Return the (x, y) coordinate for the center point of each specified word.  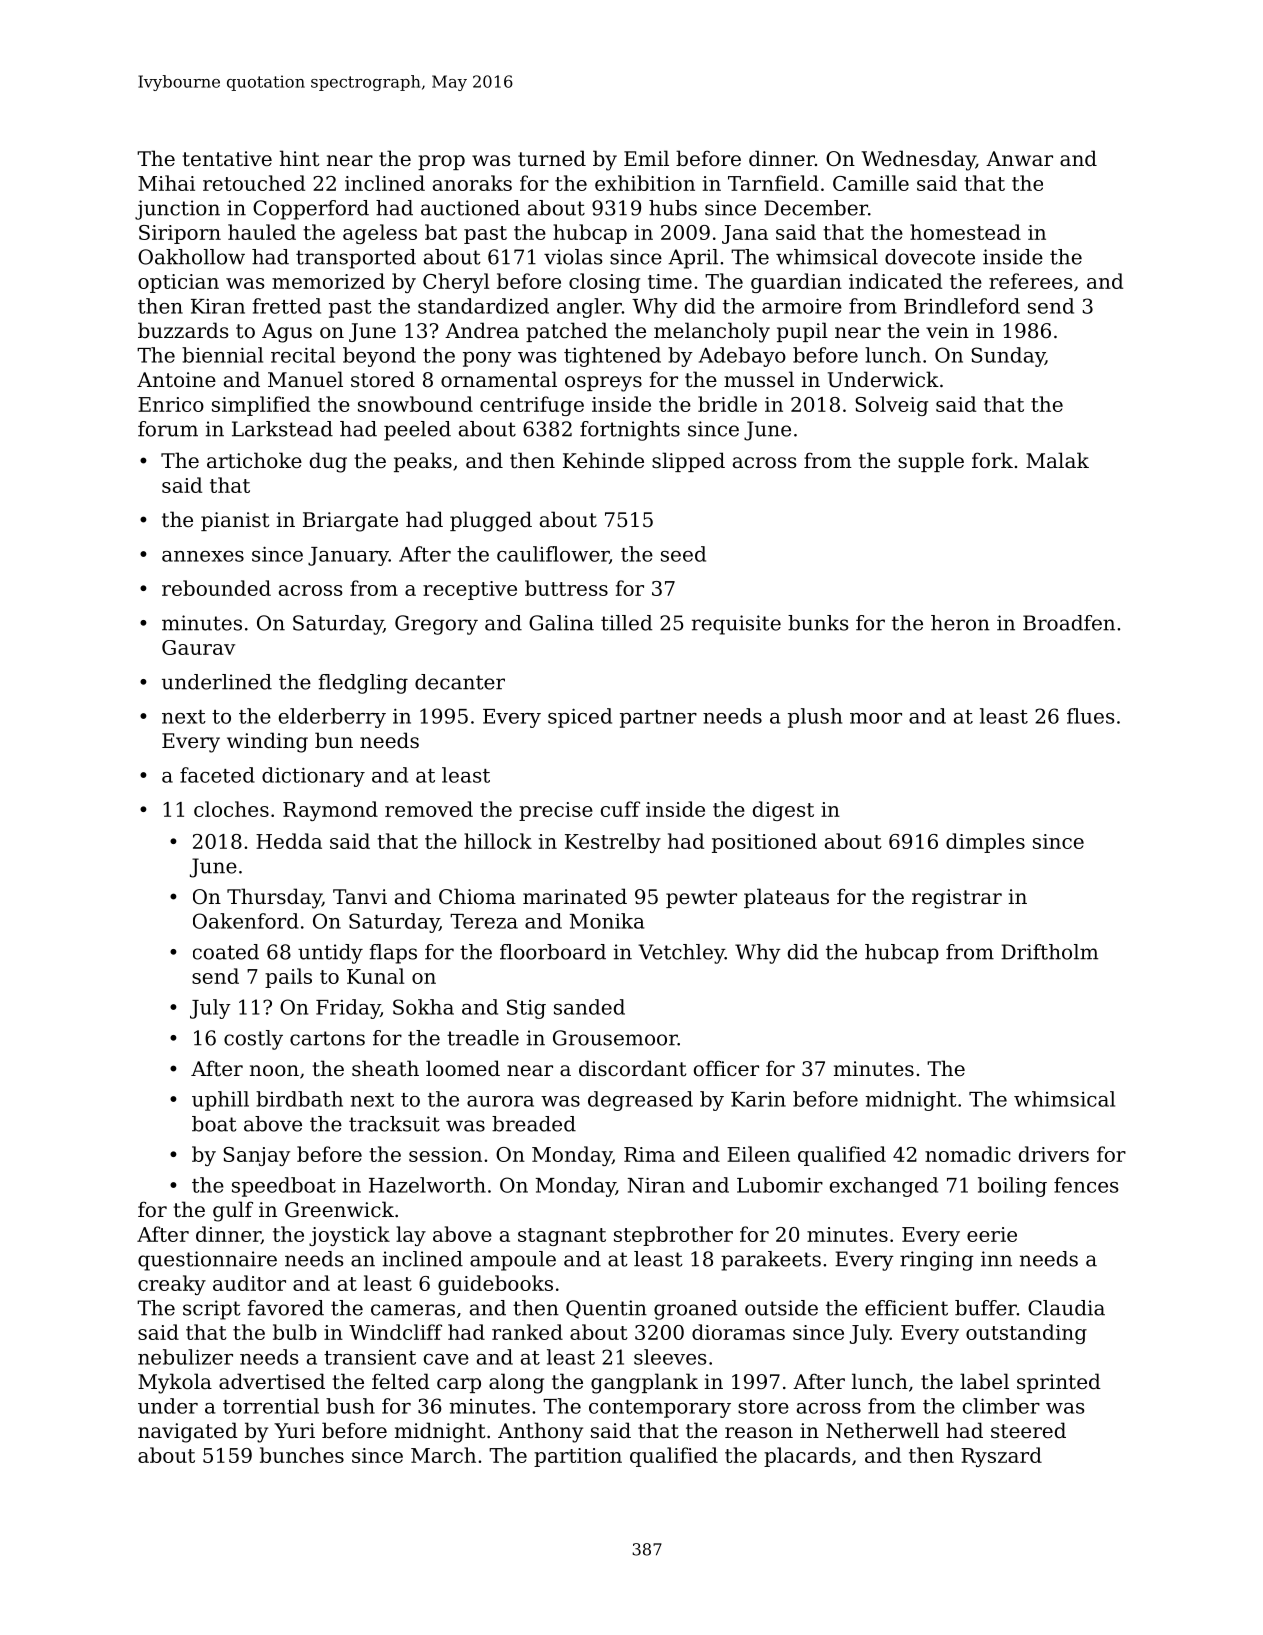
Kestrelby (613, 843)
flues (1091, 716)
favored (286, 1308)
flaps (393, 954)
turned (552, 158)
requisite (736, 625)
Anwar (1019, 159)
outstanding (1026, 1334)
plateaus (786, 898)
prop (441, 162)
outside (781, 1308)
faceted (217, 775)
